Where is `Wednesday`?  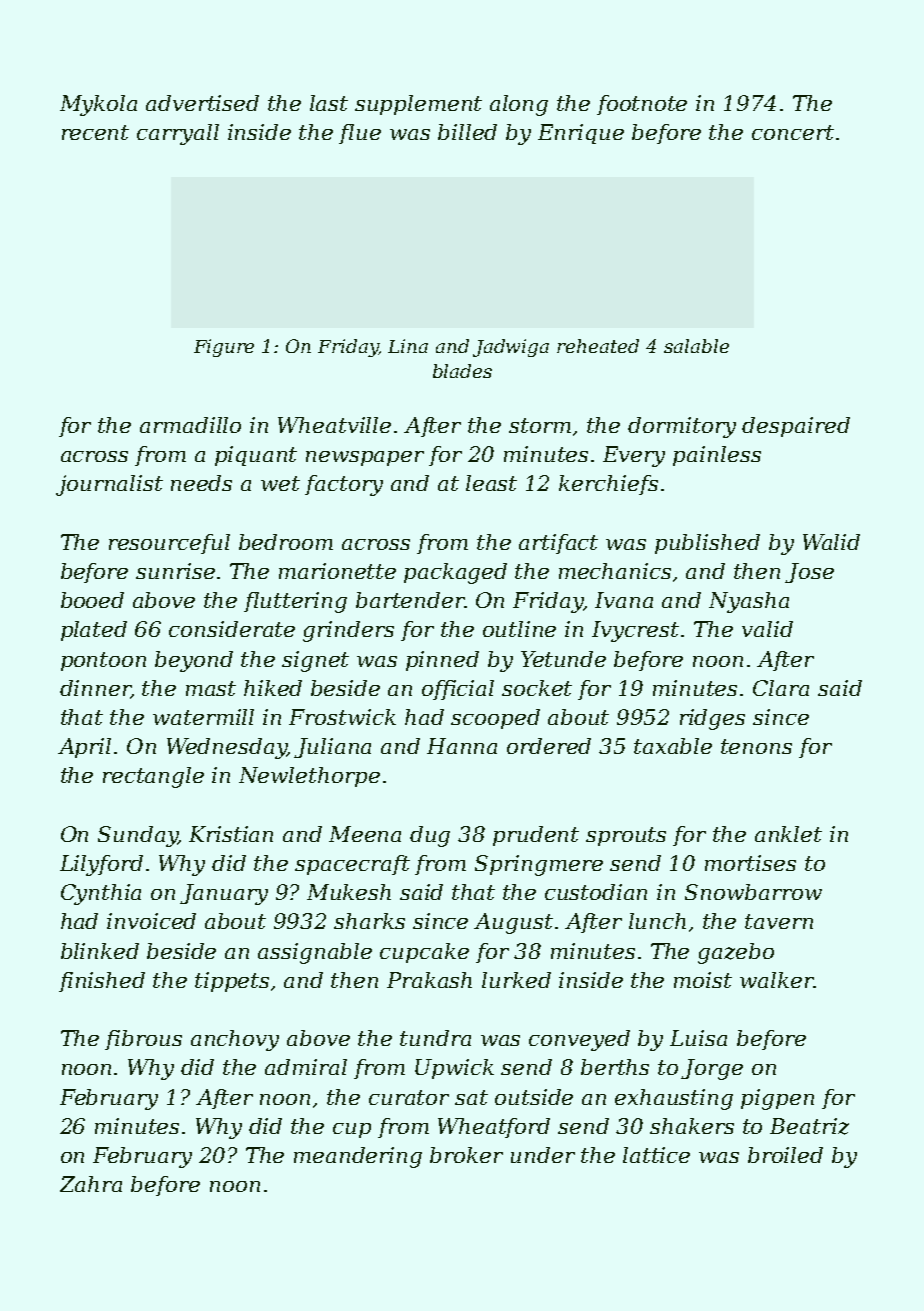
Wednesday is located at coordinates (227, 748).
